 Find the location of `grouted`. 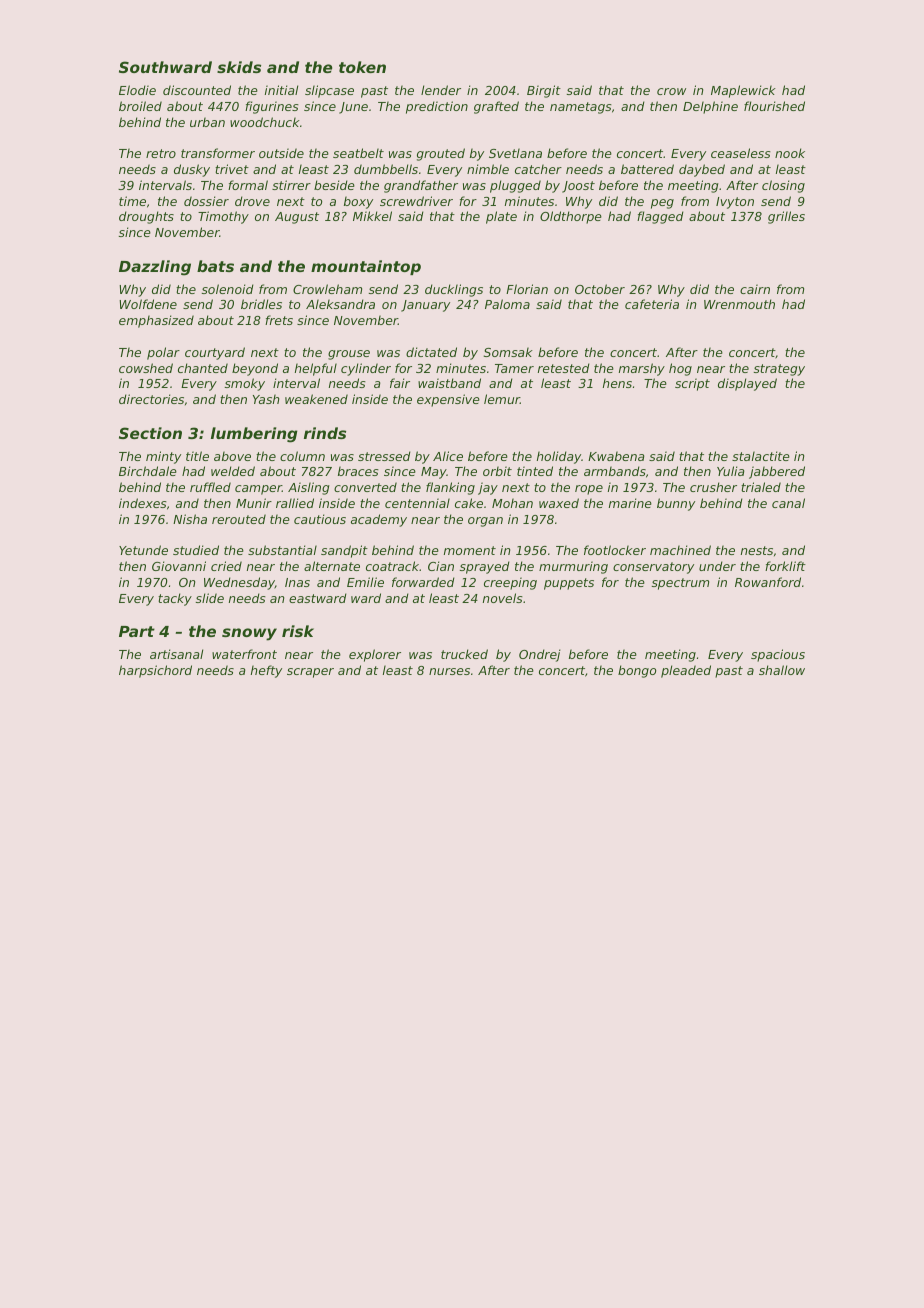

grouted is located at coordinates (441, 154).
